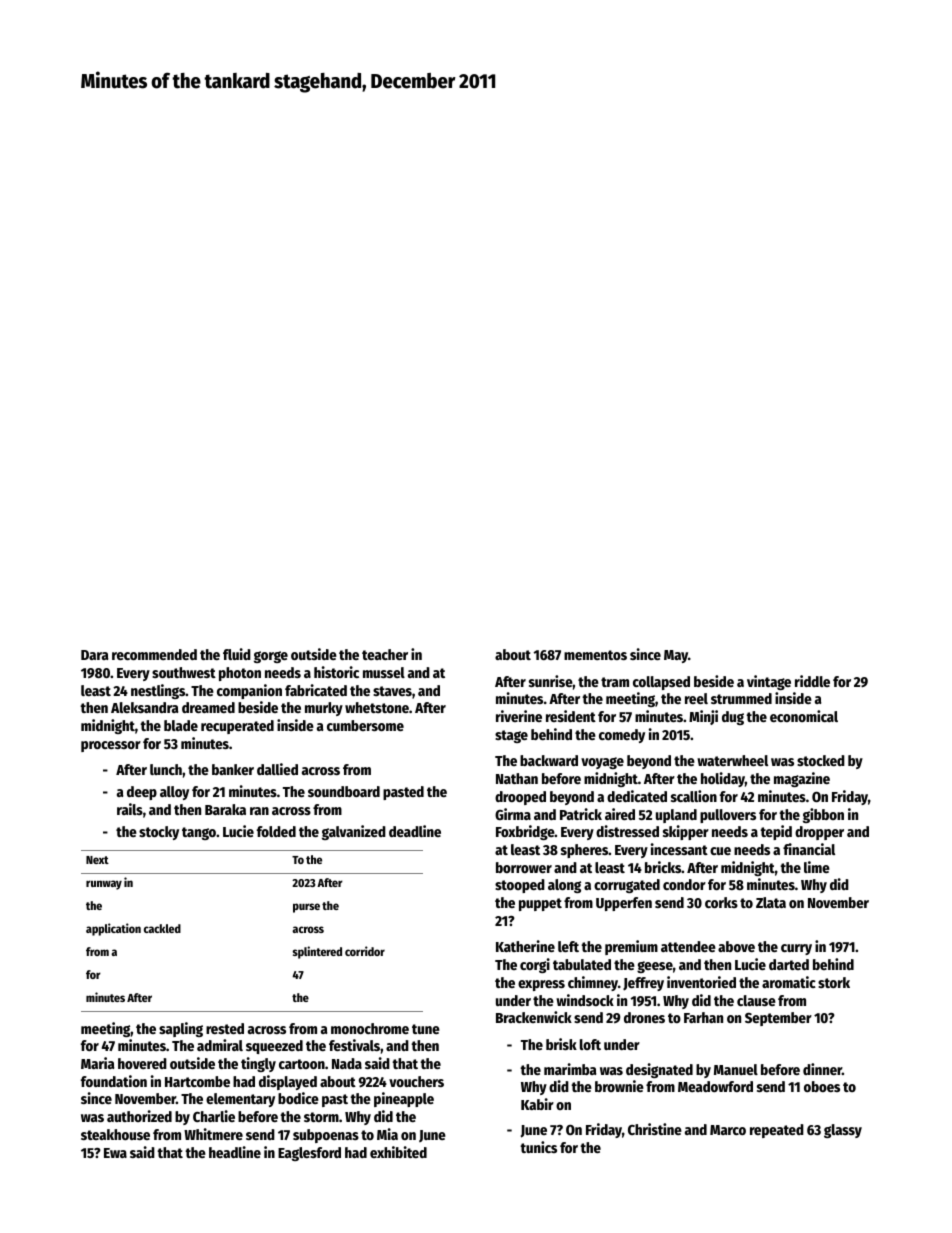  I want to click on May, so click(676, 656).
